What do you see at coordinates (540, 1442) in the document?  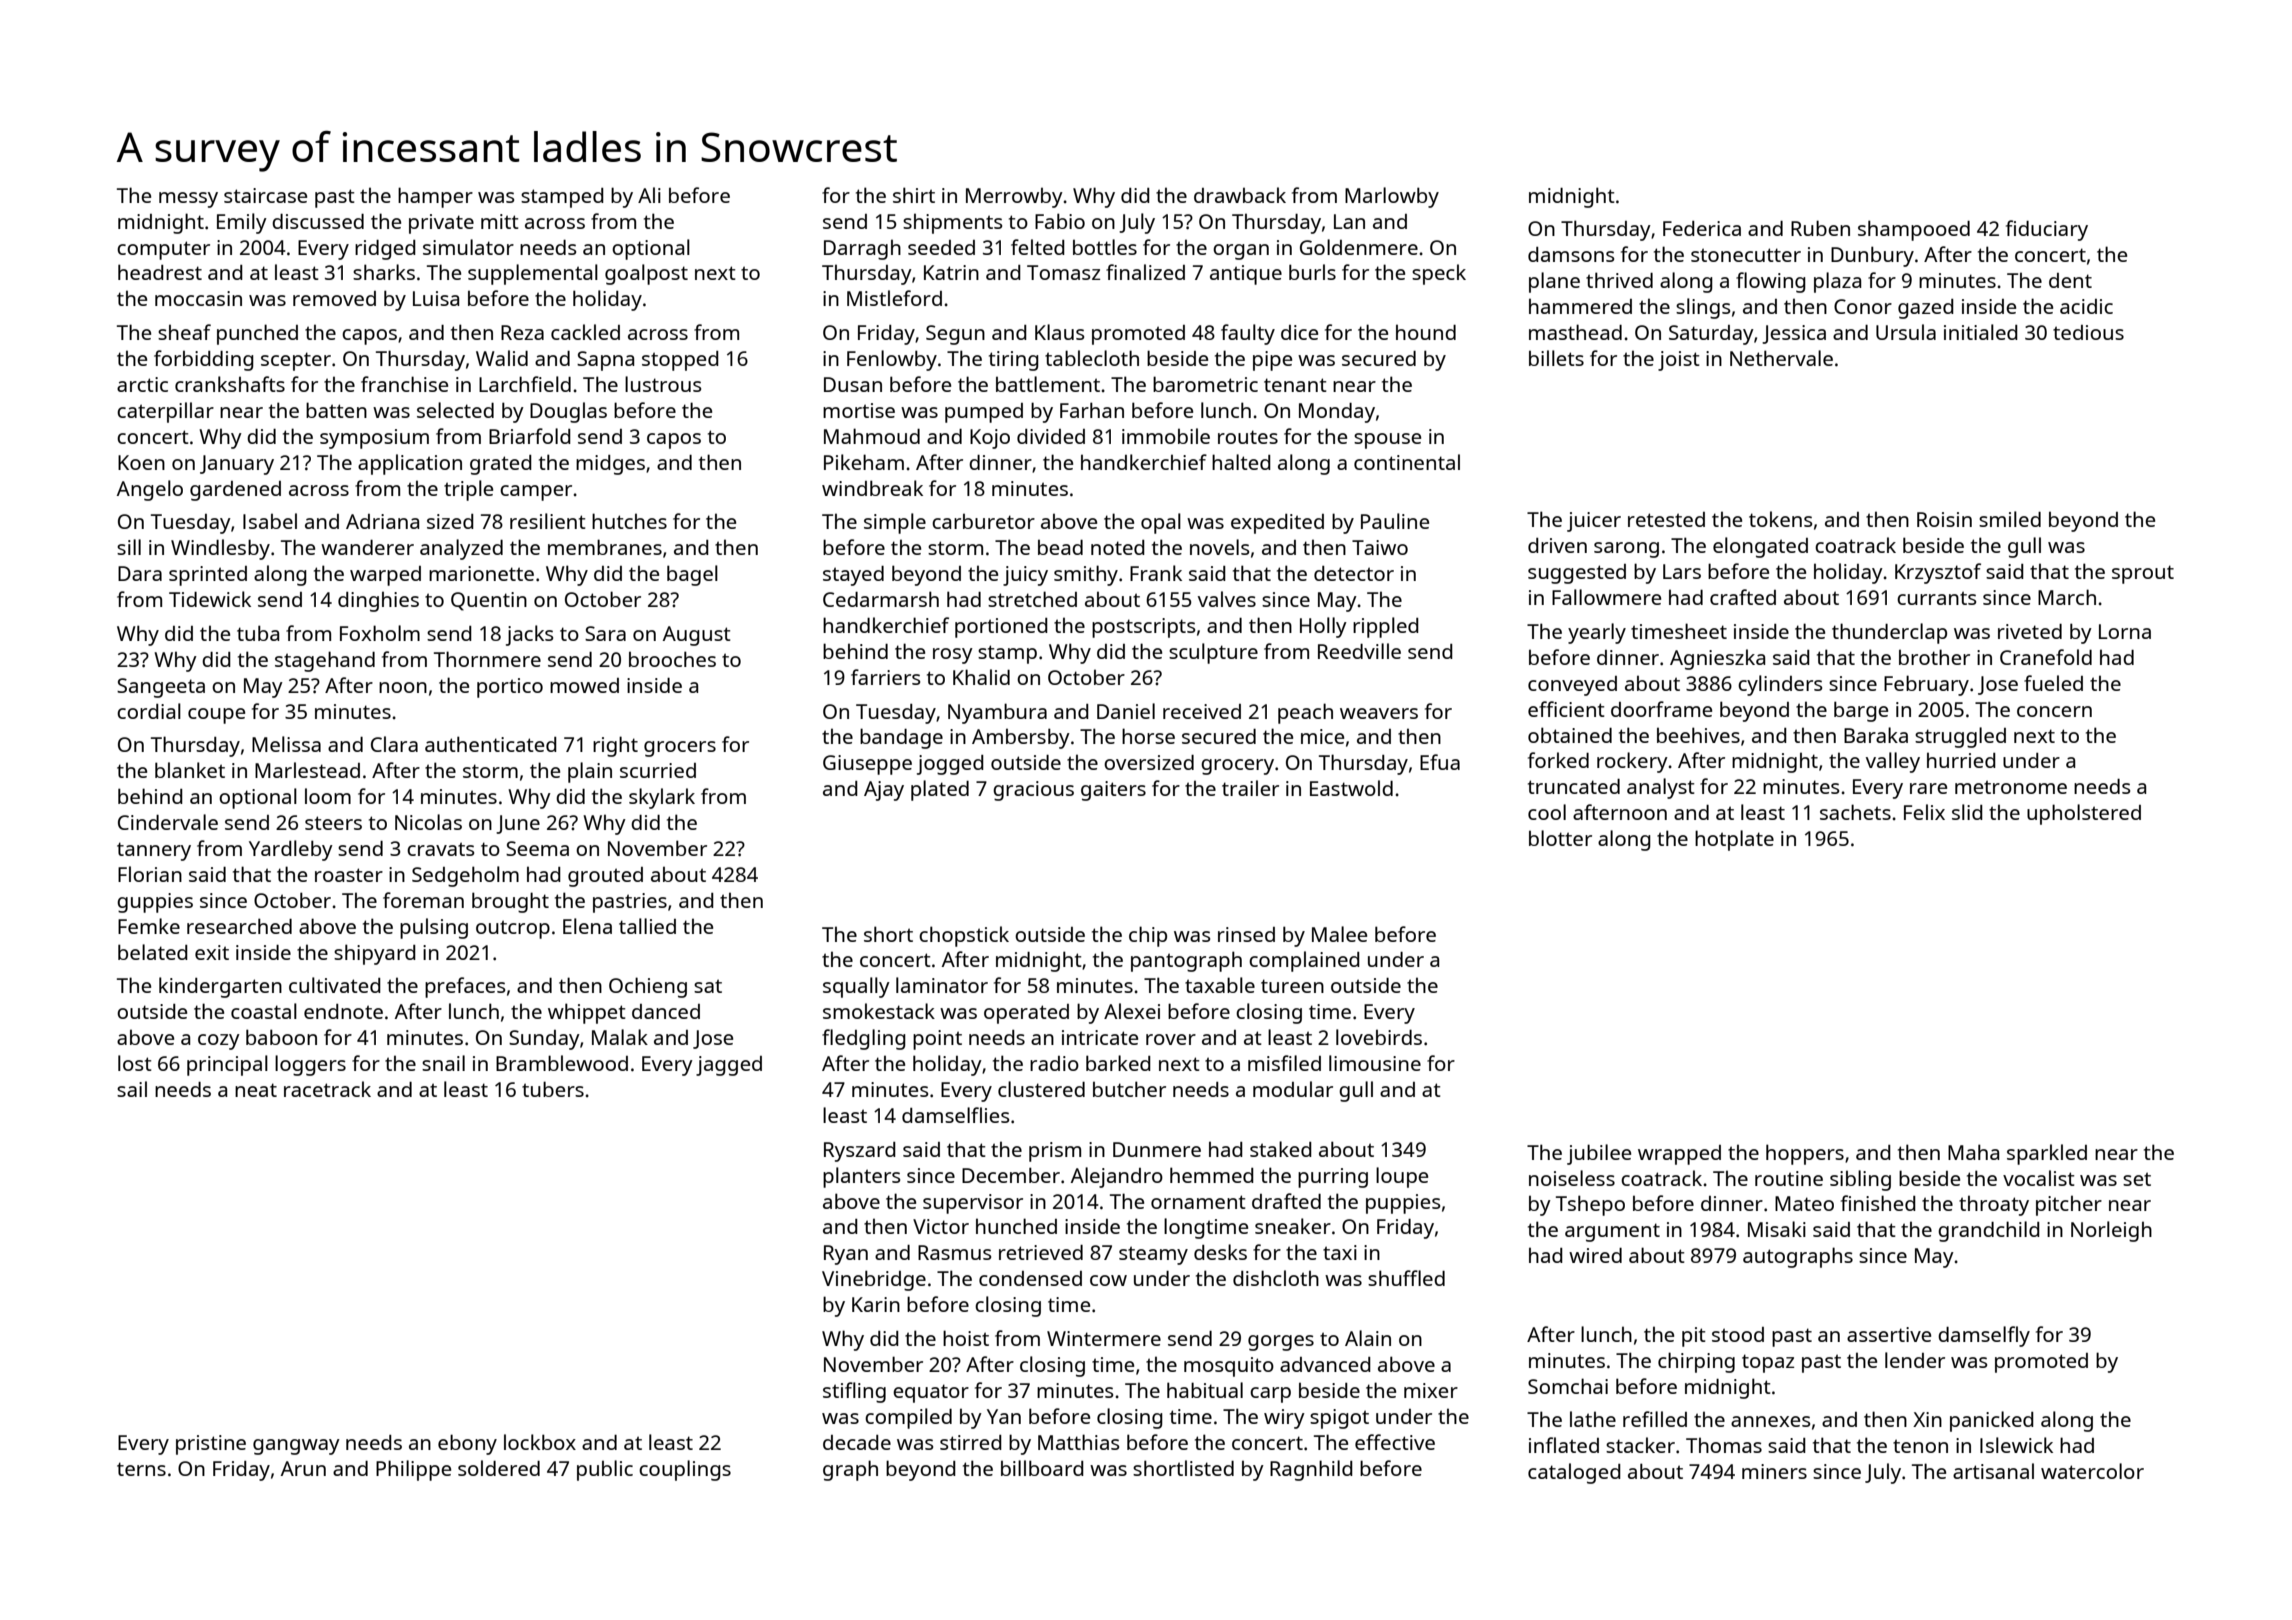 I see `lockbox` at bounding box center [540, 1442].
